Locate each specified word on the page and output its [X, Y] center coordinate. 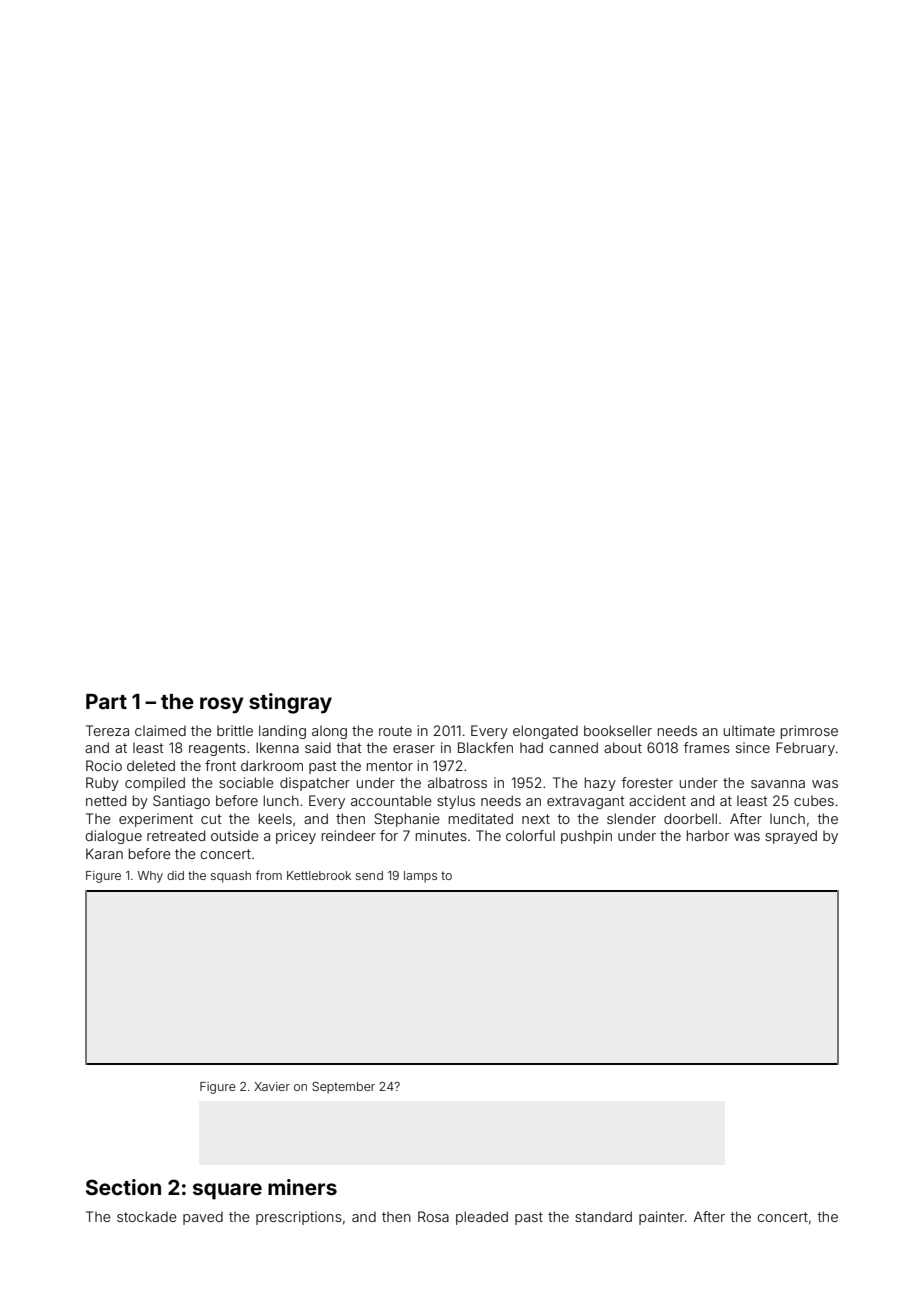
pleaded [482, 1218]
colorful [530, 835]
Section [123, 1187]
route [395, 731]
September [343, 1088]
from [269, 875]
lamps [420, 877]
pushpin [586, 837]
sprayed [791, 837]
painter [661, 1218]
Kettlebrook [319, 875]
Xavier [272, 1086]
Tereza [107, 730]
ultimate [749, 730]
